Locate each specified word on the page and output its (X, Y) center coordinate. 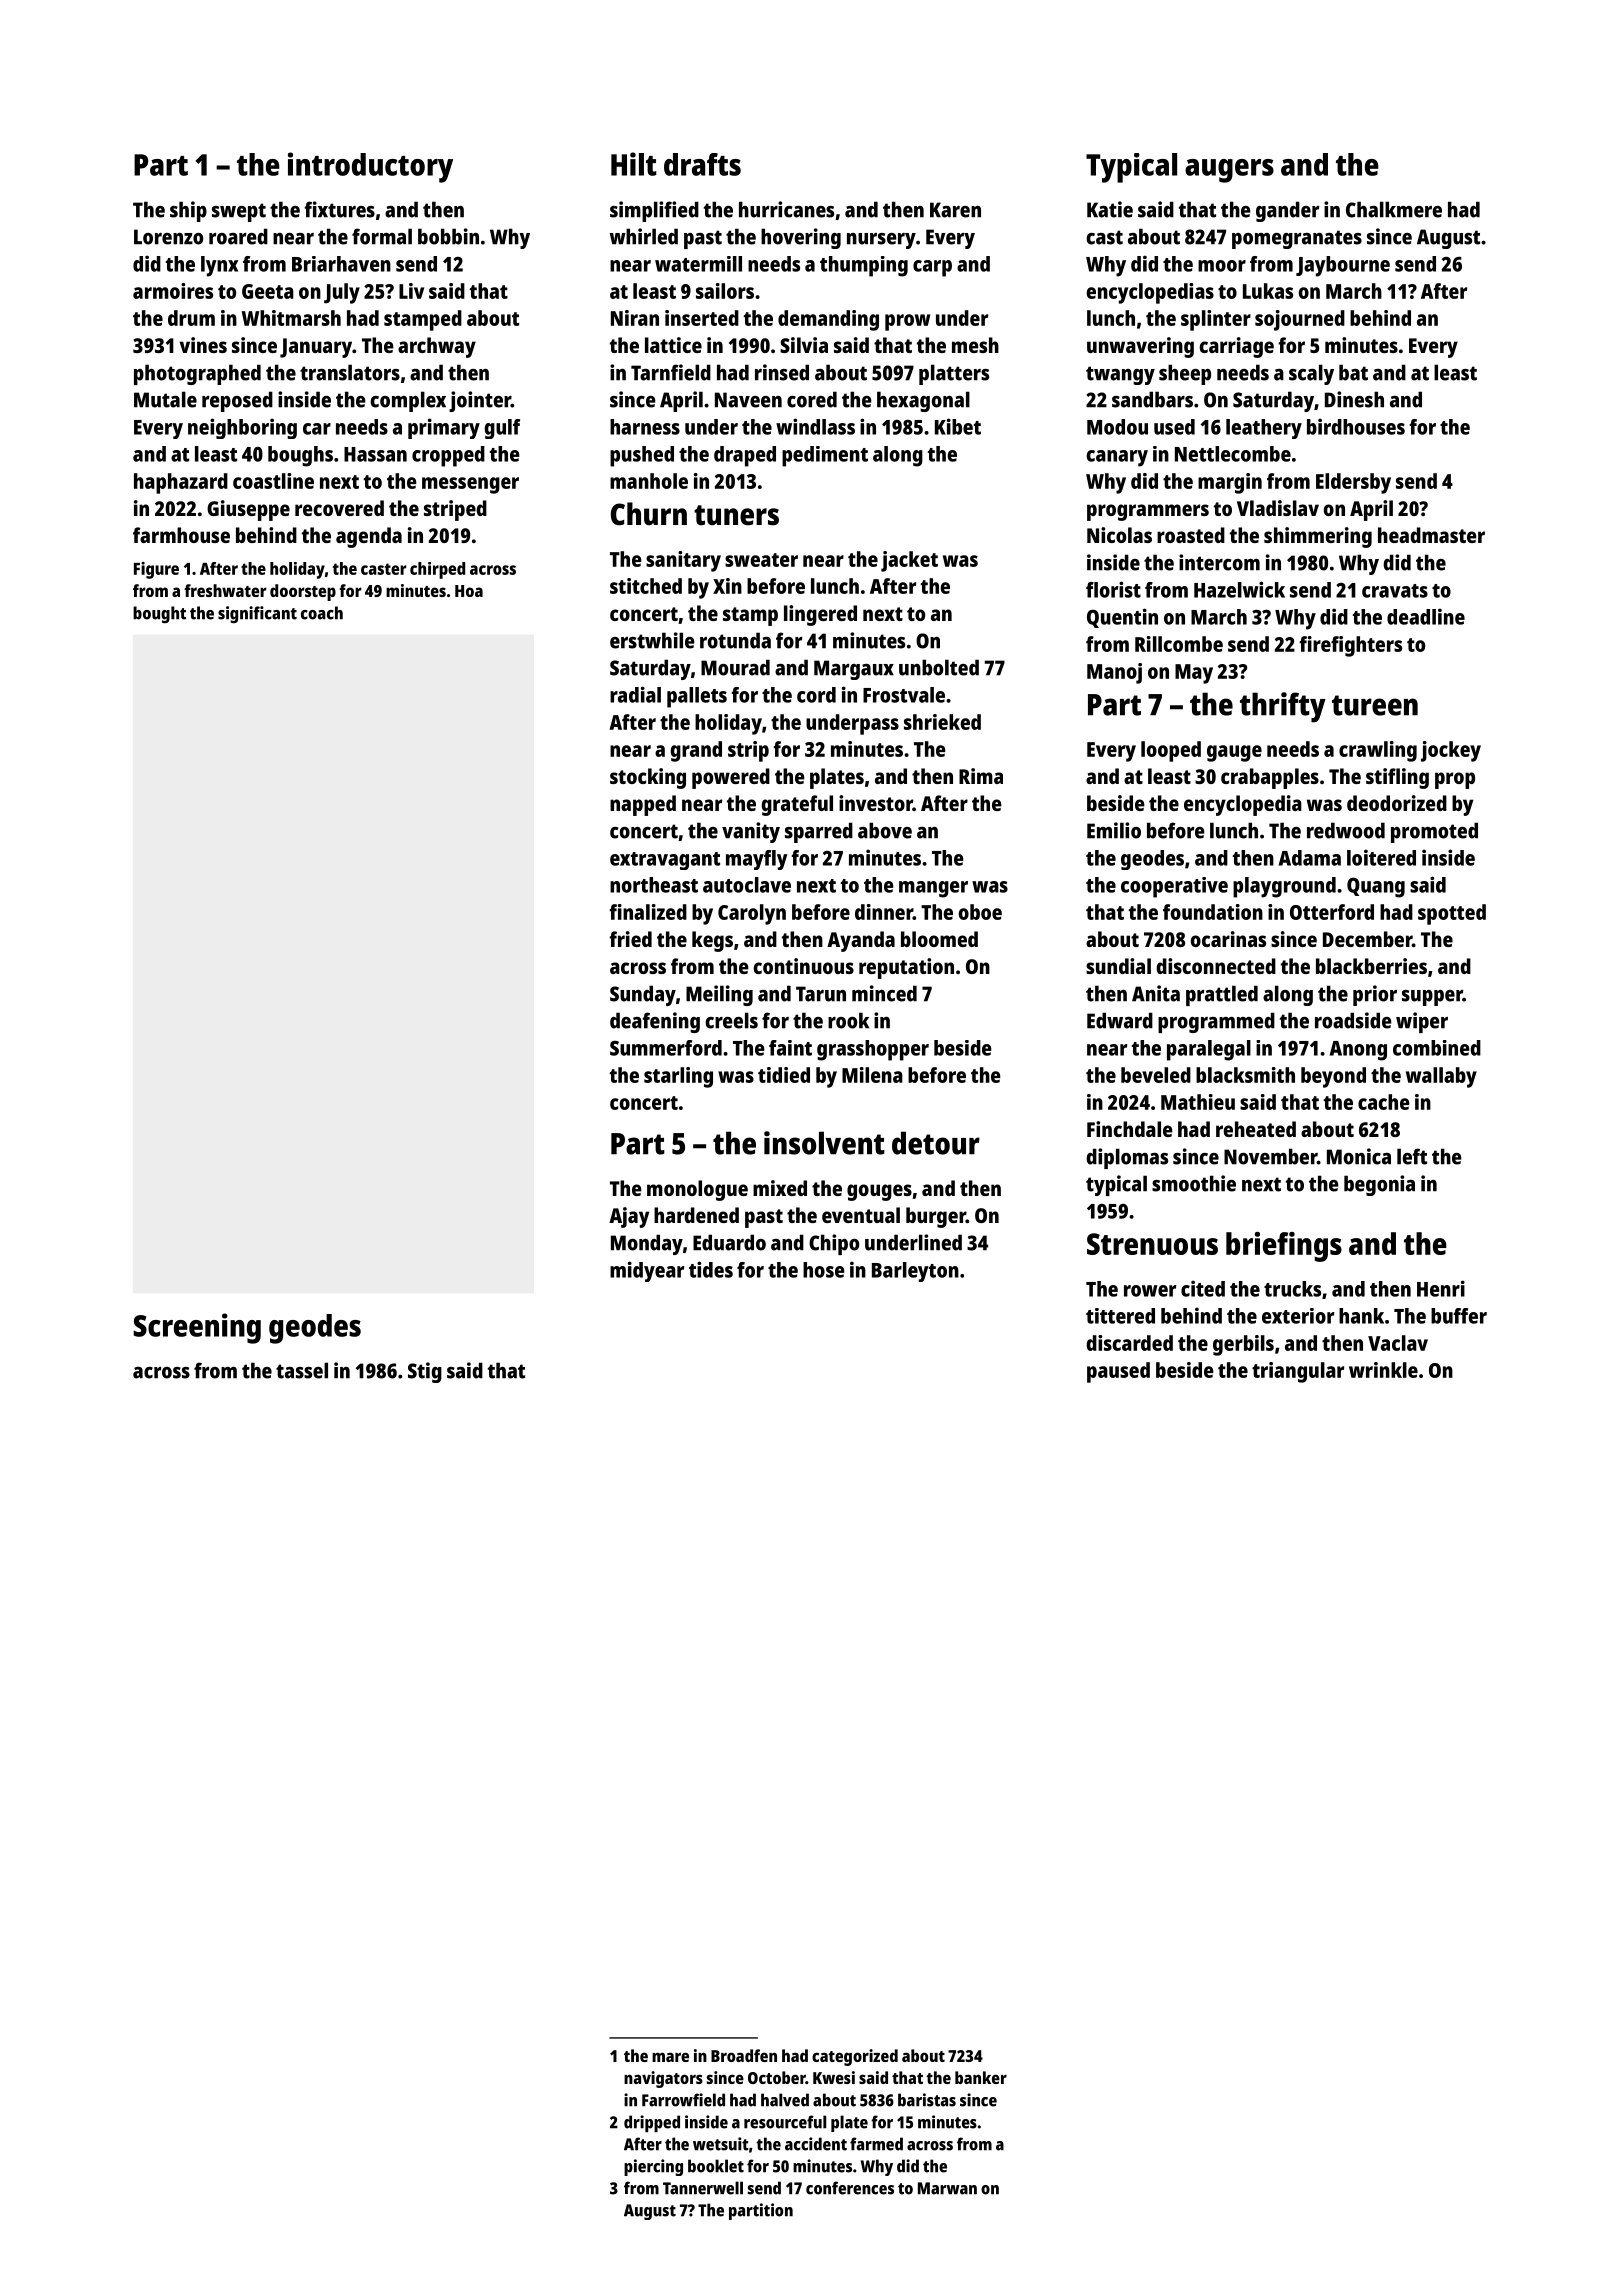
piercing (653, 2167)
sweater (761, 560)
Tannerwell (703, 2188)
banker (981, 2077)
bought (159, 614)
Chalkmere (1394, 209)
